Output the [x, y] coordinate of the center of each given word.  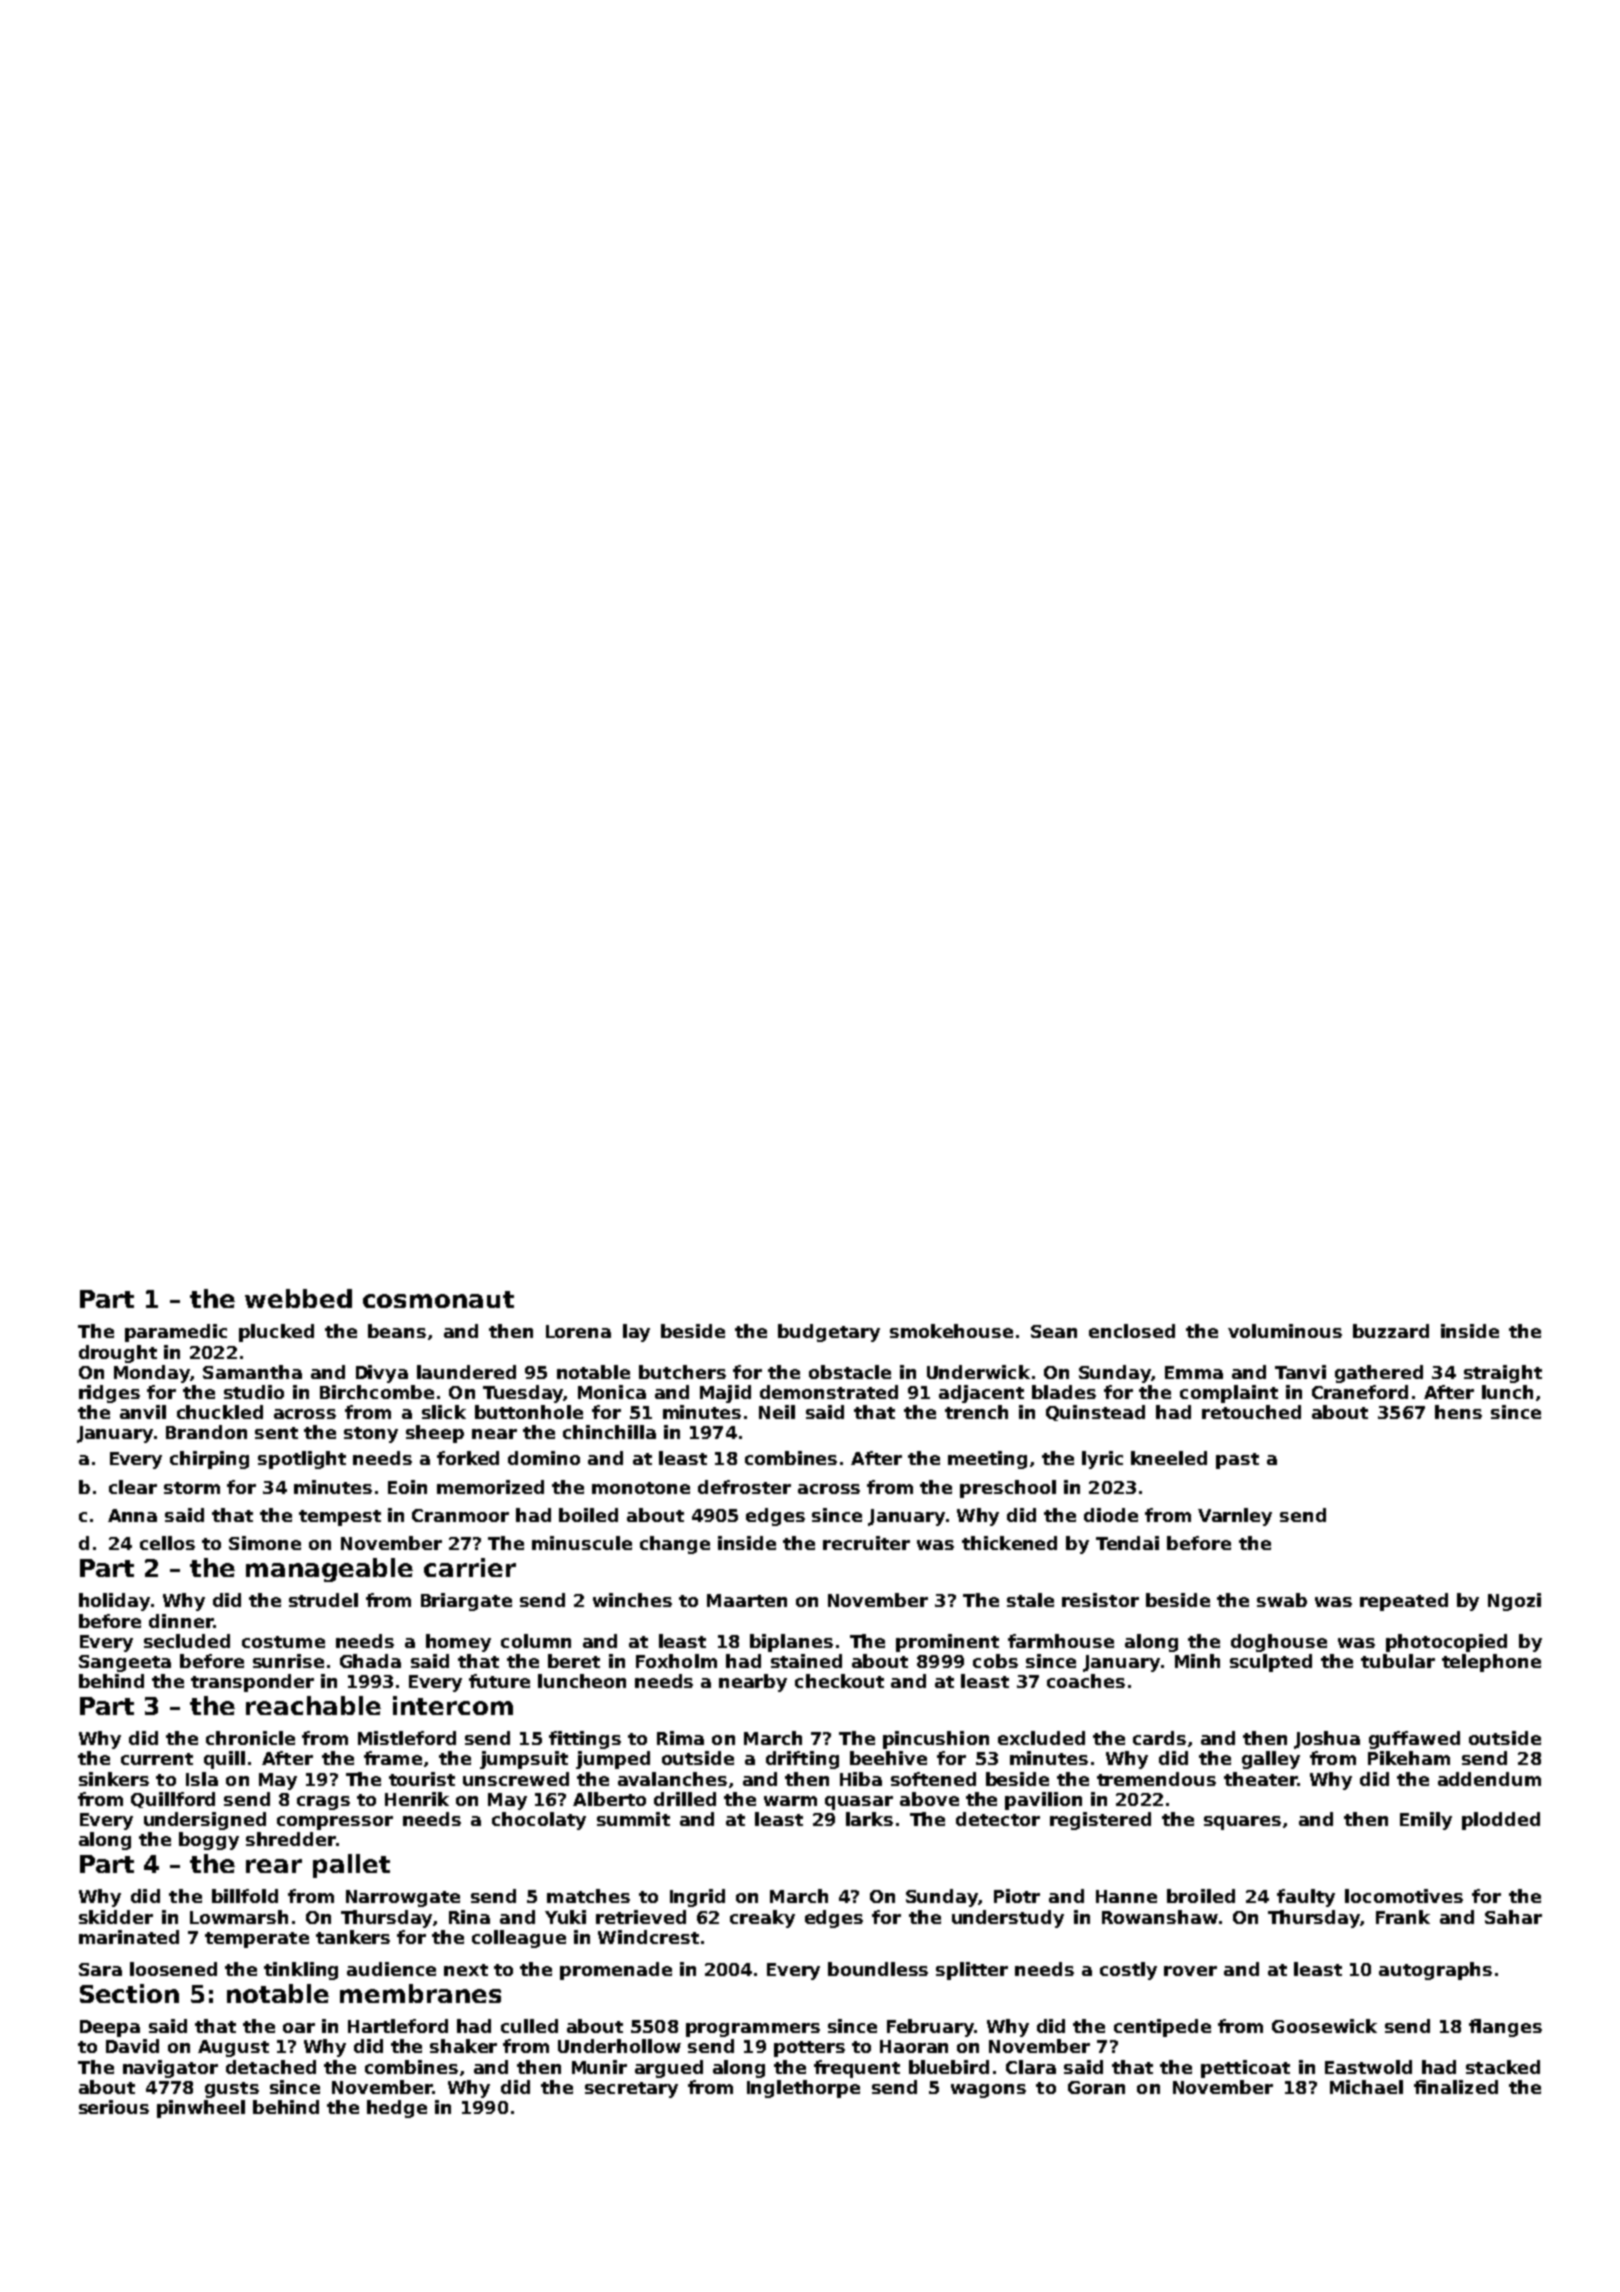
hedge [397, 2109]
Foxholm [676, 1661]
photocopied [1446, 1643]
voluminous [1285, 1331]
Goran [1096, 2087]
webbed [298, 1298]
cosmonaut [438, 1299]
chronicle [250, 1738]
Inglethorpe [803, 2089]
